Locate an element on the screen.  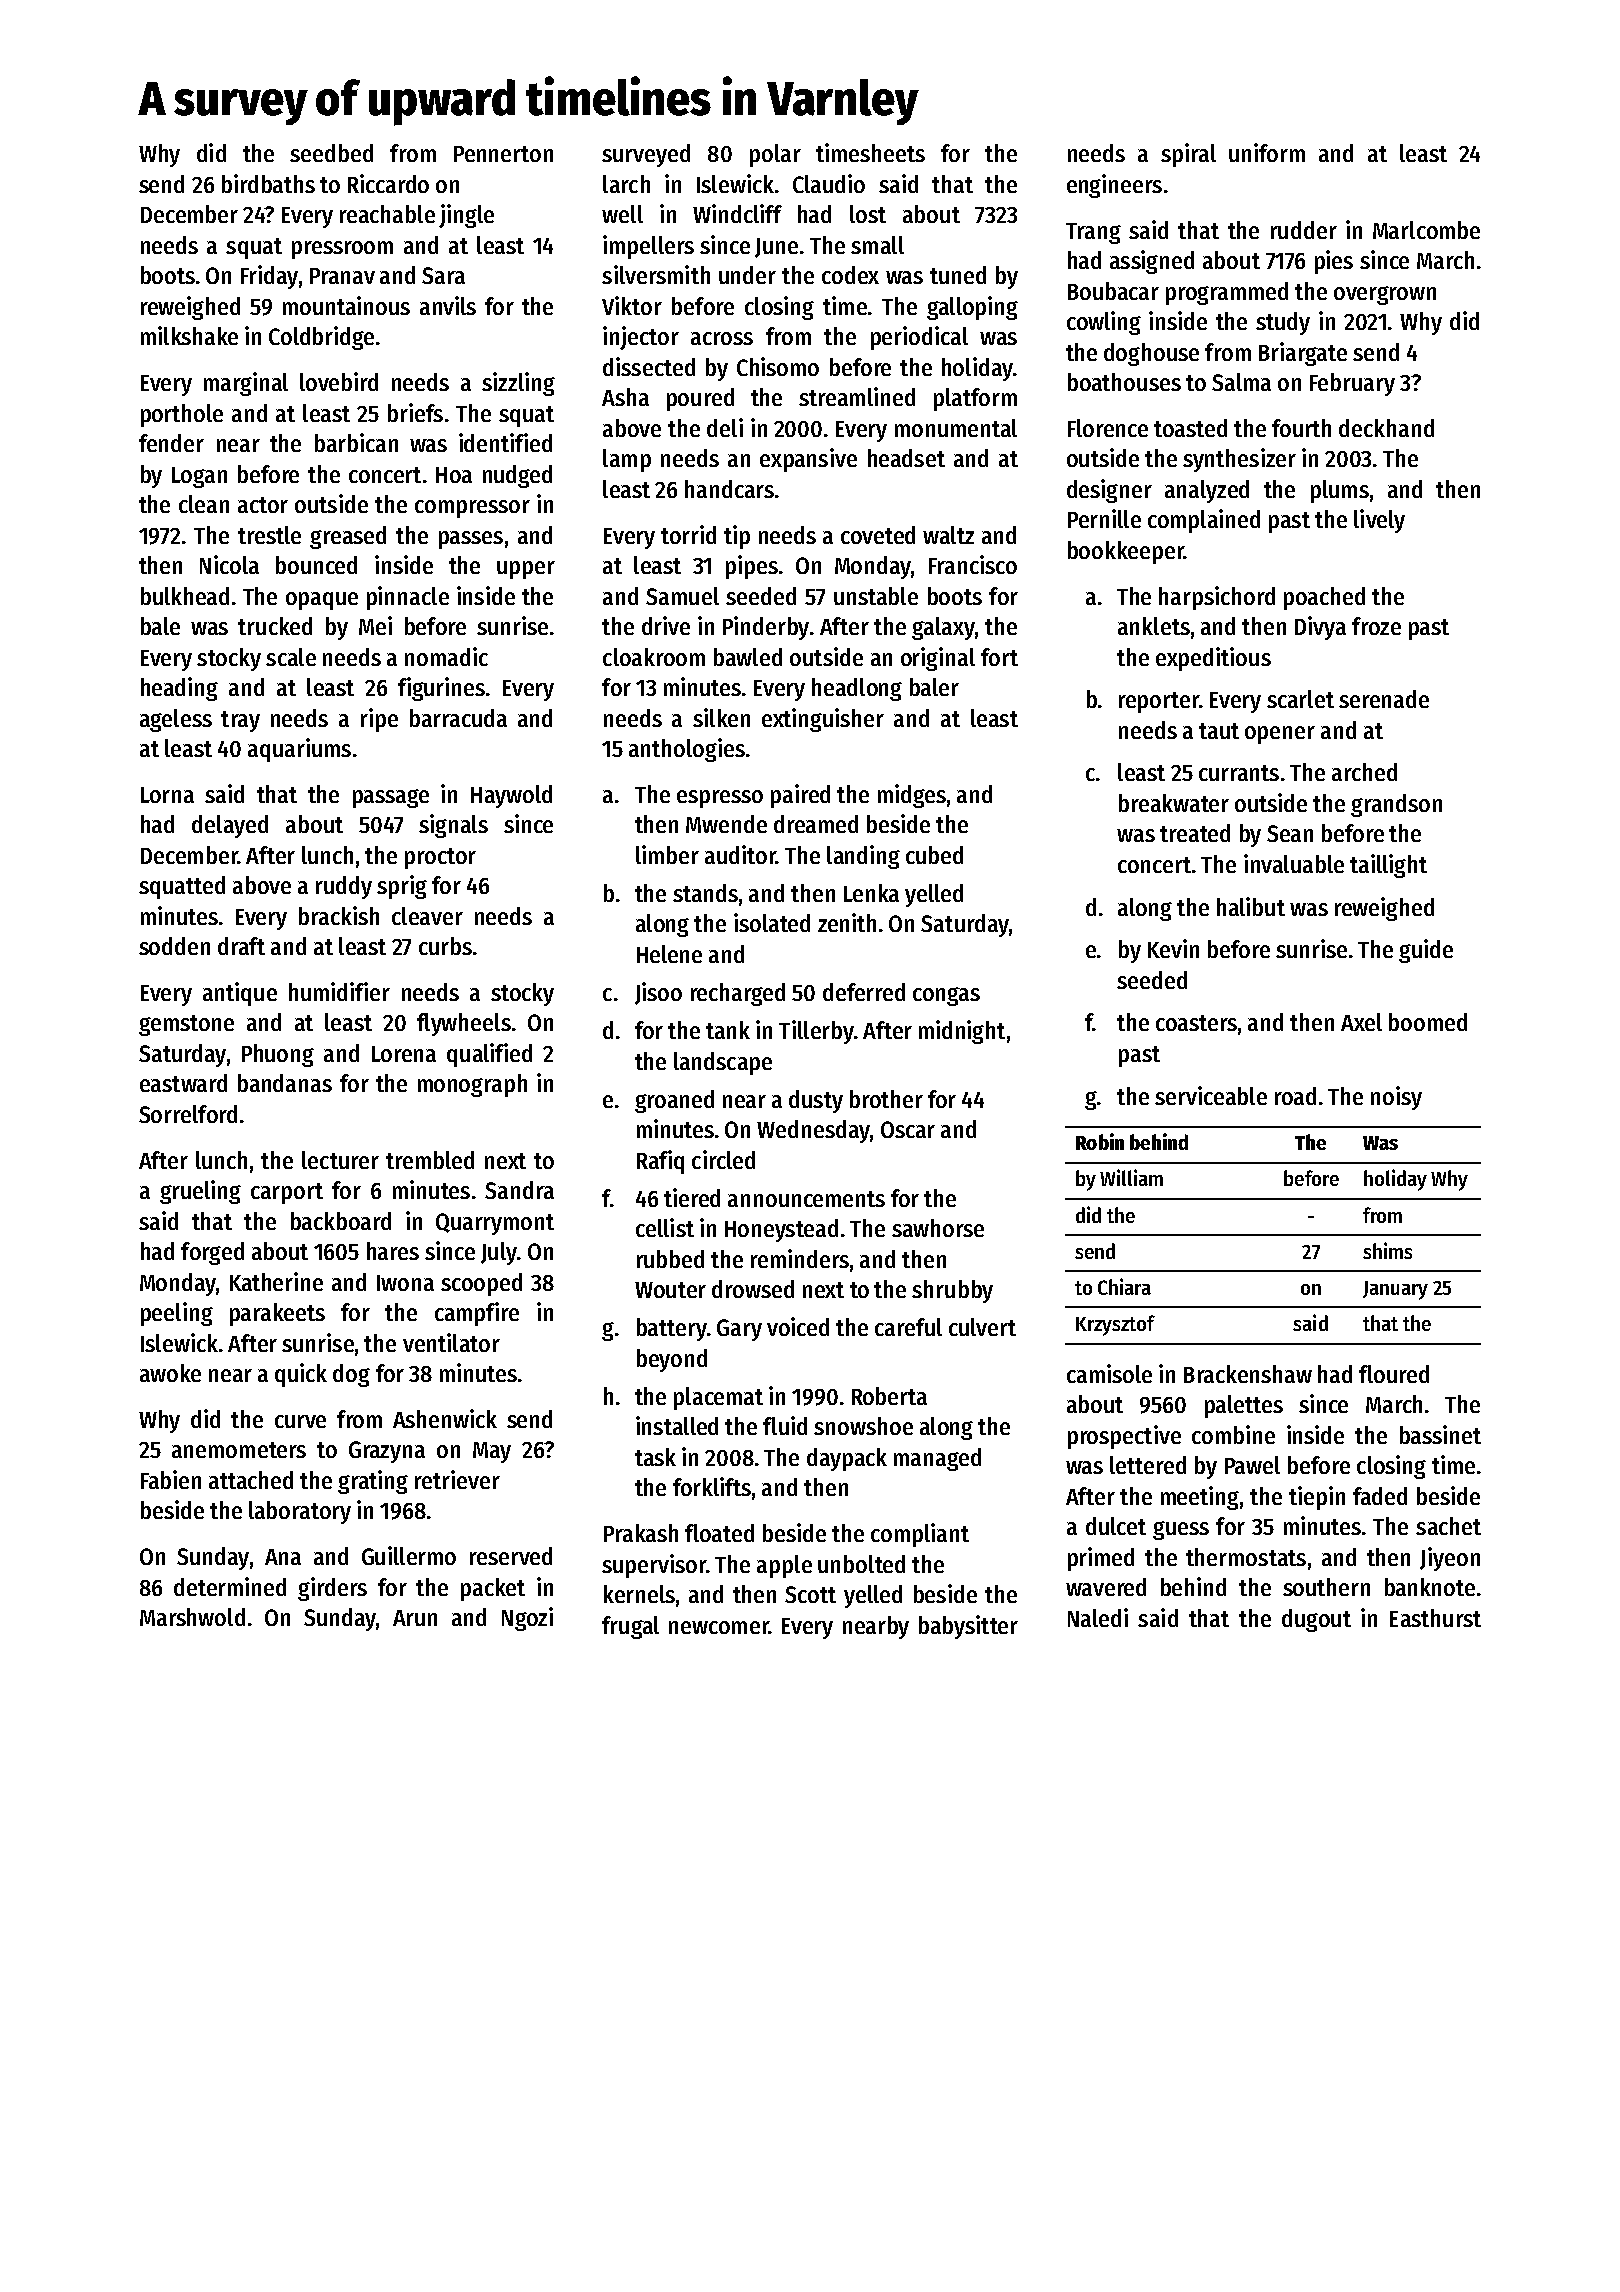
milkshake is located at coordinates (189, 335).
